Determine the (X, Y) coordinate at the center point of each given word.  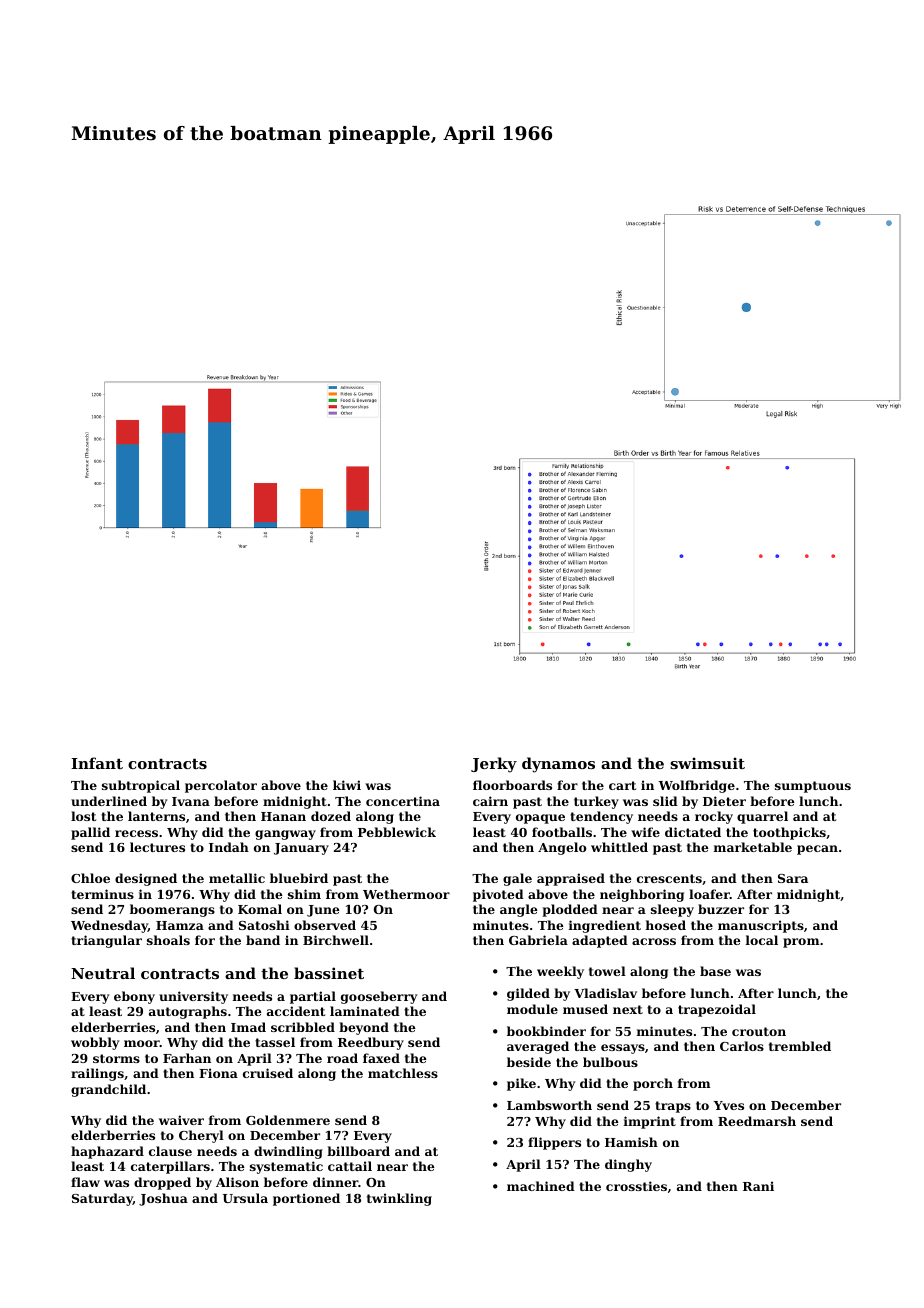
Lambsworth (549, 1105)
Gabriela (538, 940)
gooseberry (379, 997)
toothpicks (789, 833)
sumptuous (813, 787)
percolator (221, 786)
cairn (490, 801)
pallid (90, 833)
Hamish (631, 1142)
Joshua (163, 1199)
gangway (285, 835)
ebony (134, 997)
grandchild (108, 1090)
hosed (666, 925)
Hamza (180, 925)
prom (801, 943)
